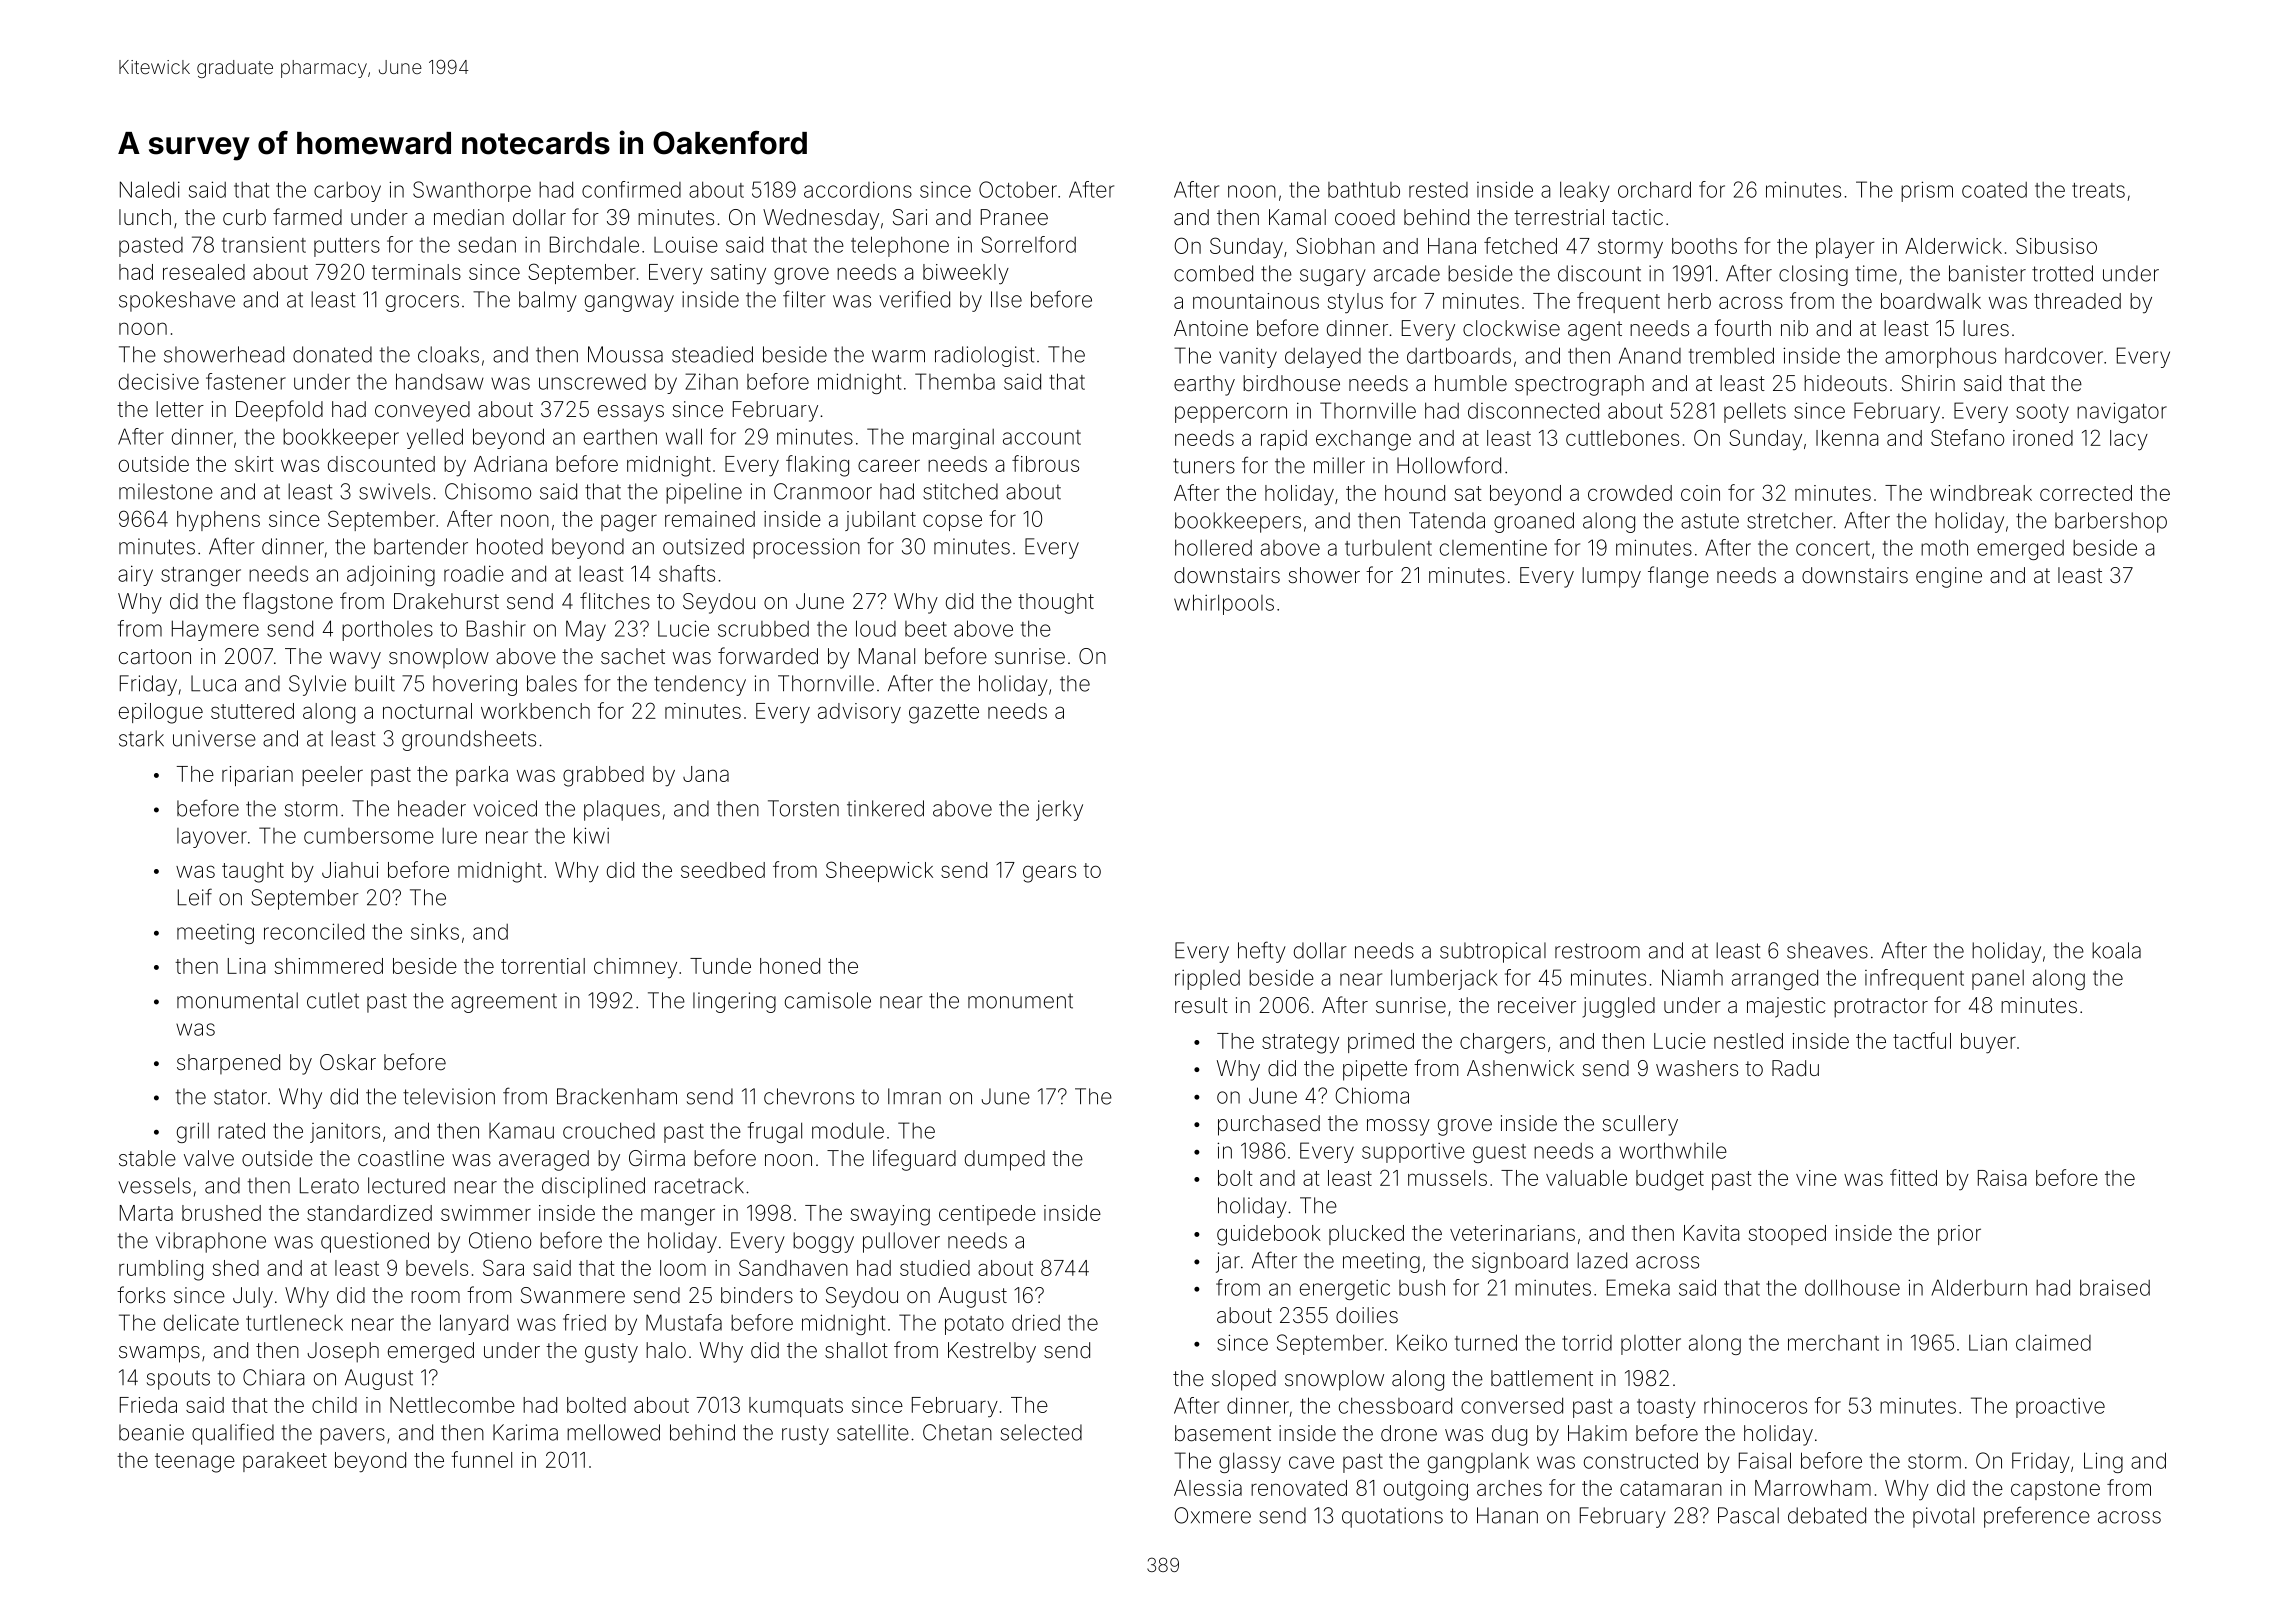  What do you see at coordinates (2098, 190) in the screenshot?
I see `treats` at bounding box center [2098, 190].
